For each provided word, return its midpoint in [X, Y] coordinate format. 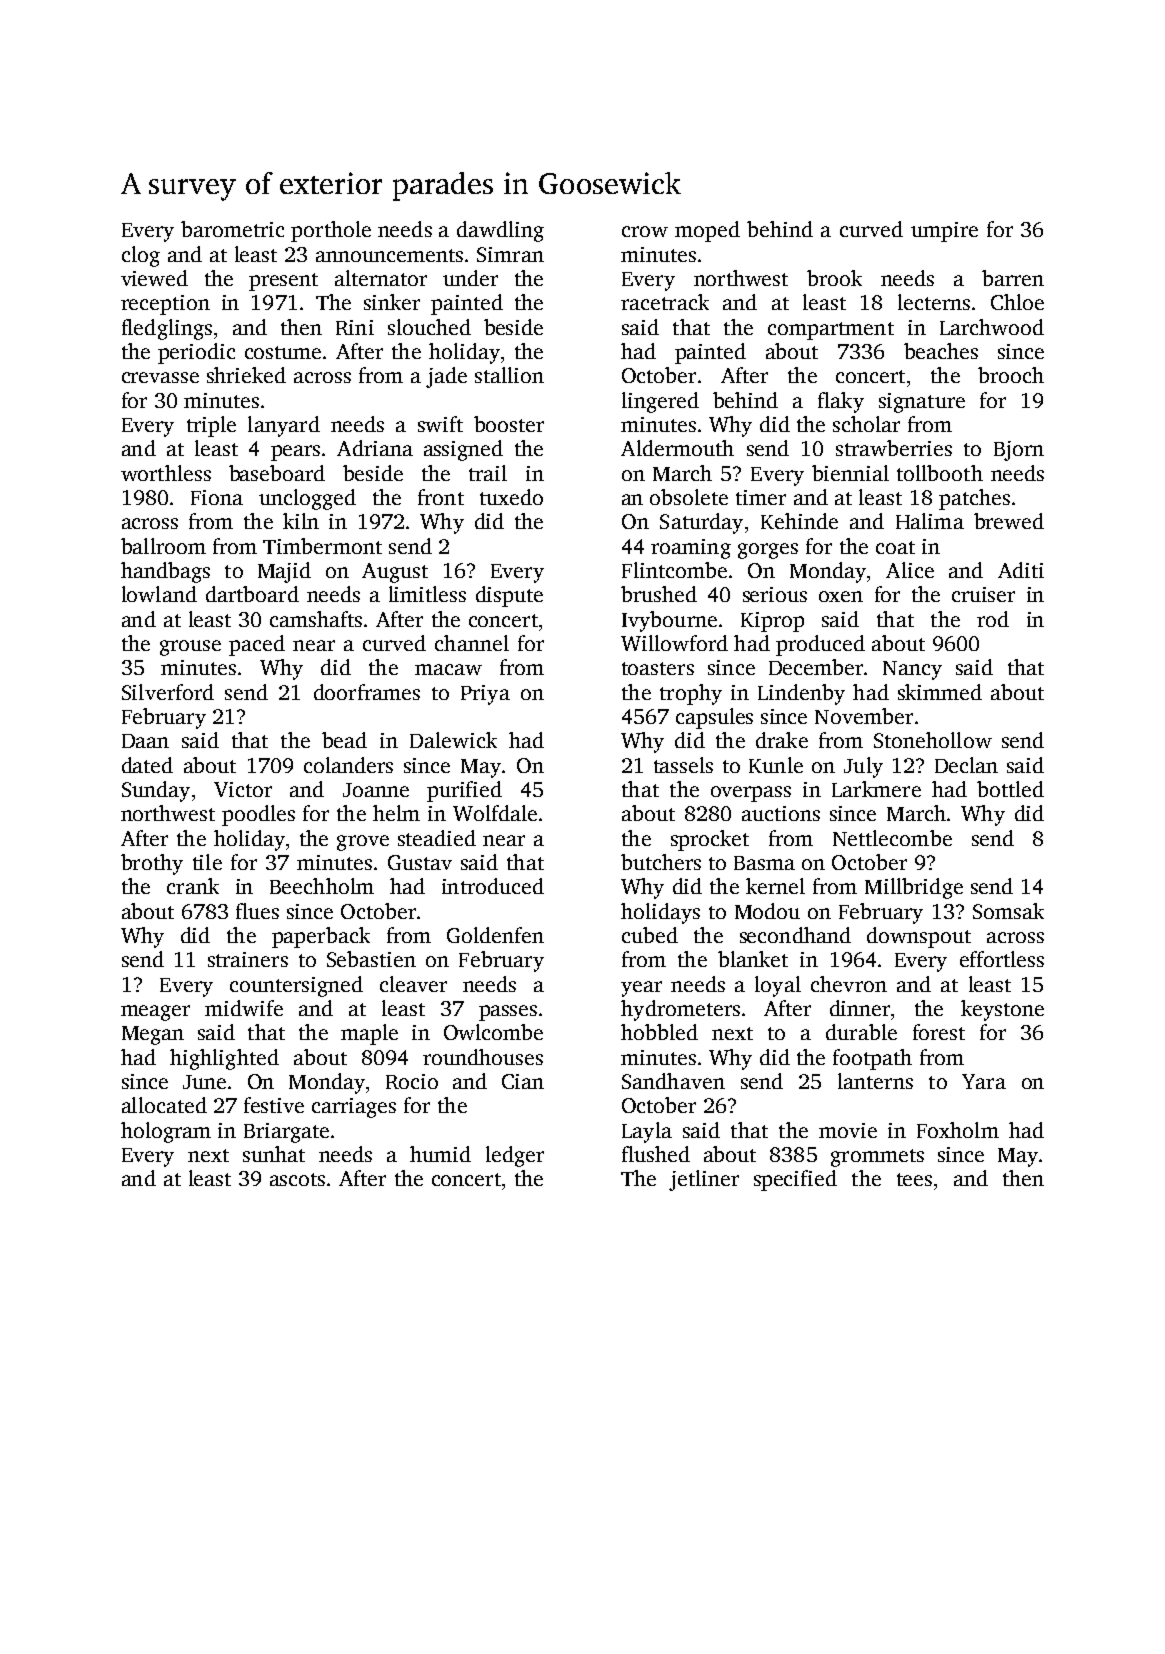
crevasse [160, 377]
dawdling [500, 231]
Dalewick [453, 740]
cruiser [983, 594]
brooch [1011, 375]
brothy [152, 864]
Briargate [286, 1133]
